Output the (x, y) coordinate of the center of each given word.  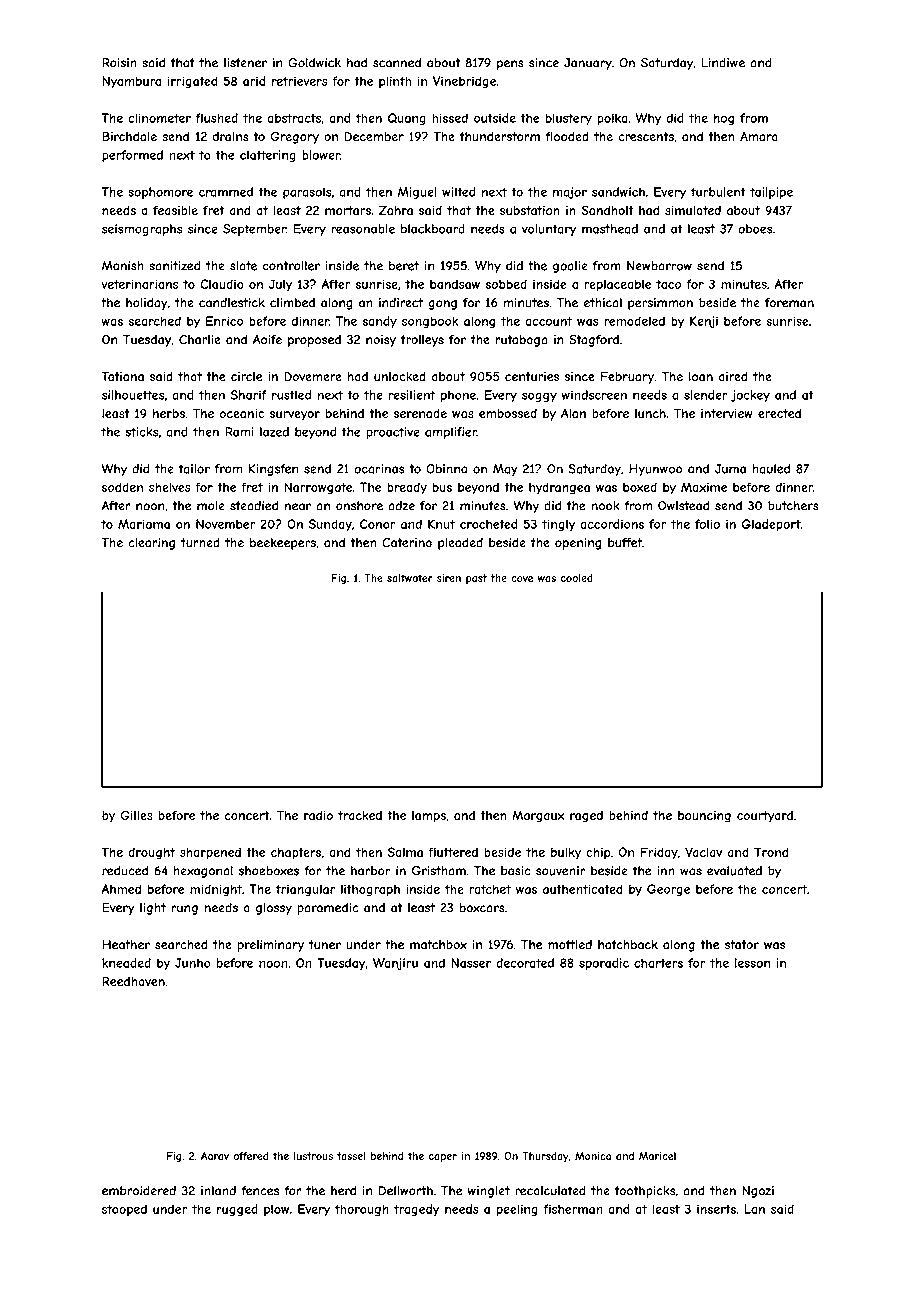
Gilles (136, 815)
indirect (401, 303)
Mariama (144, 524)
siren (449, 578)
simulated (693, 210)
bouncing (704, 817)
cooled (577, 578)
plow (276, 1210)
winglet (489, 1192)
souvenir (560, 871)
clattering (268, 156)
